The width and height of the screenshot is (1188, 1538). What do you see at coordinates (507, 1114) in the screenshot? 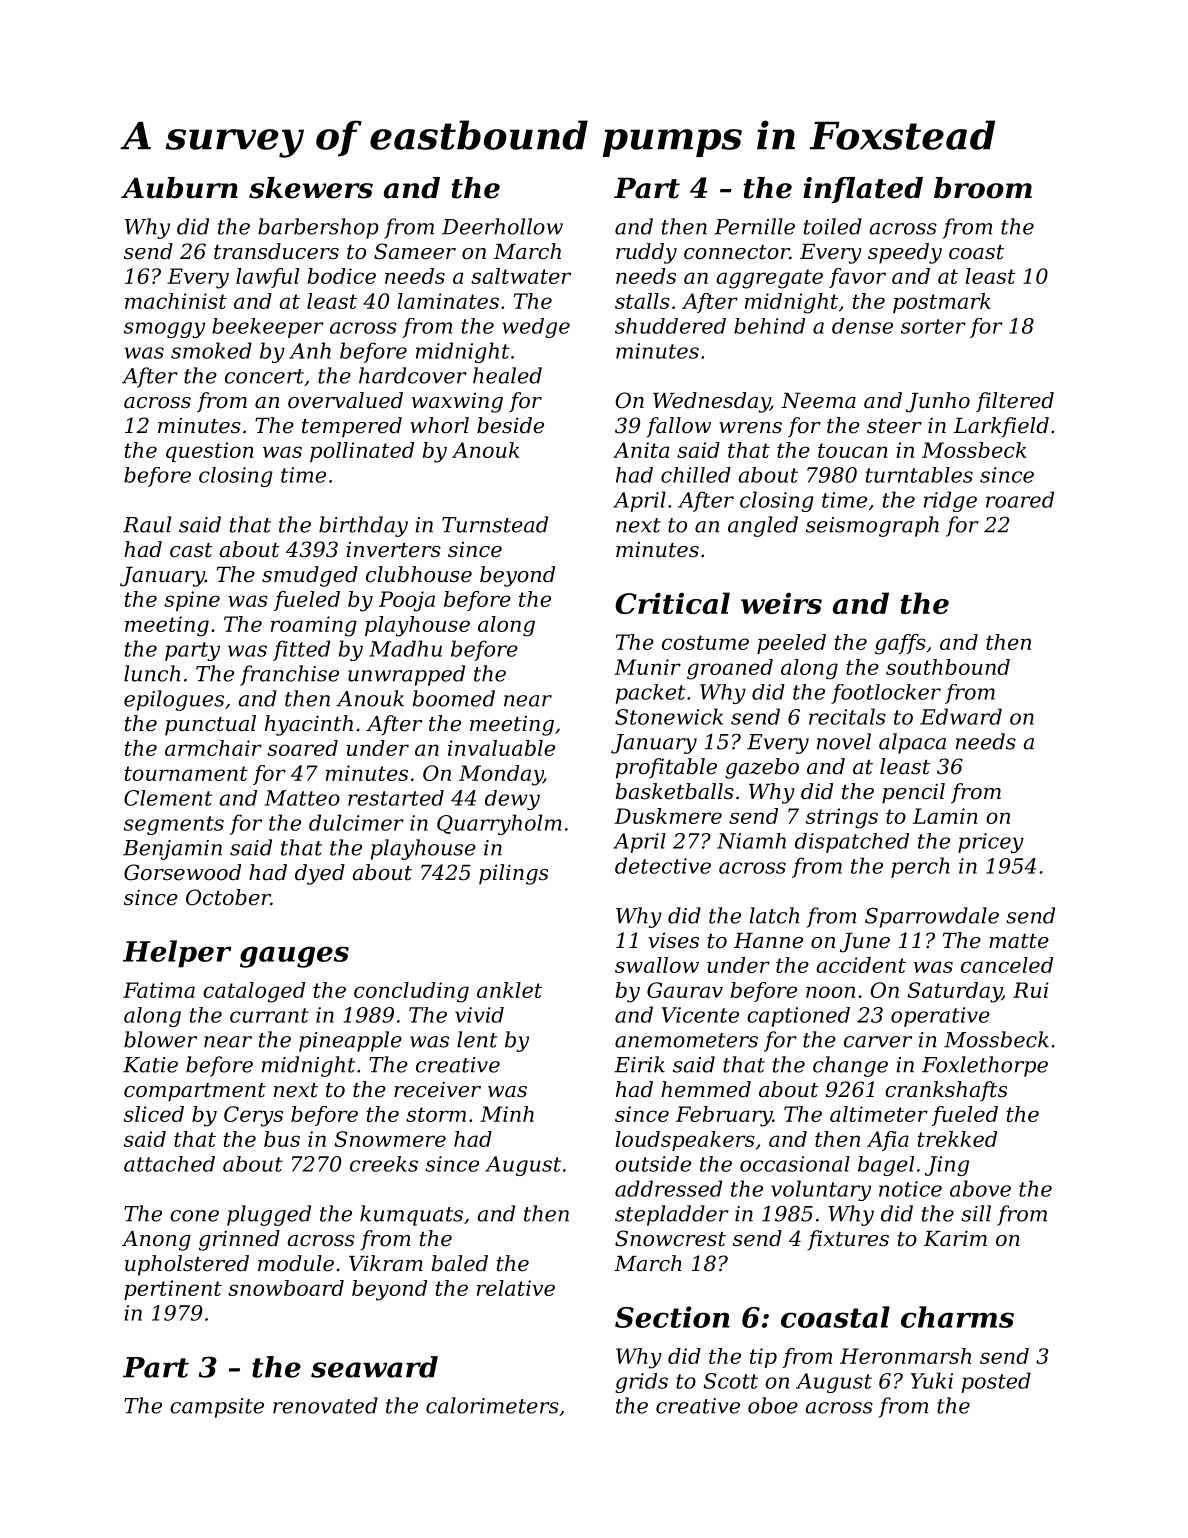
I see `Minh` at bounding box center [507, 1114].
